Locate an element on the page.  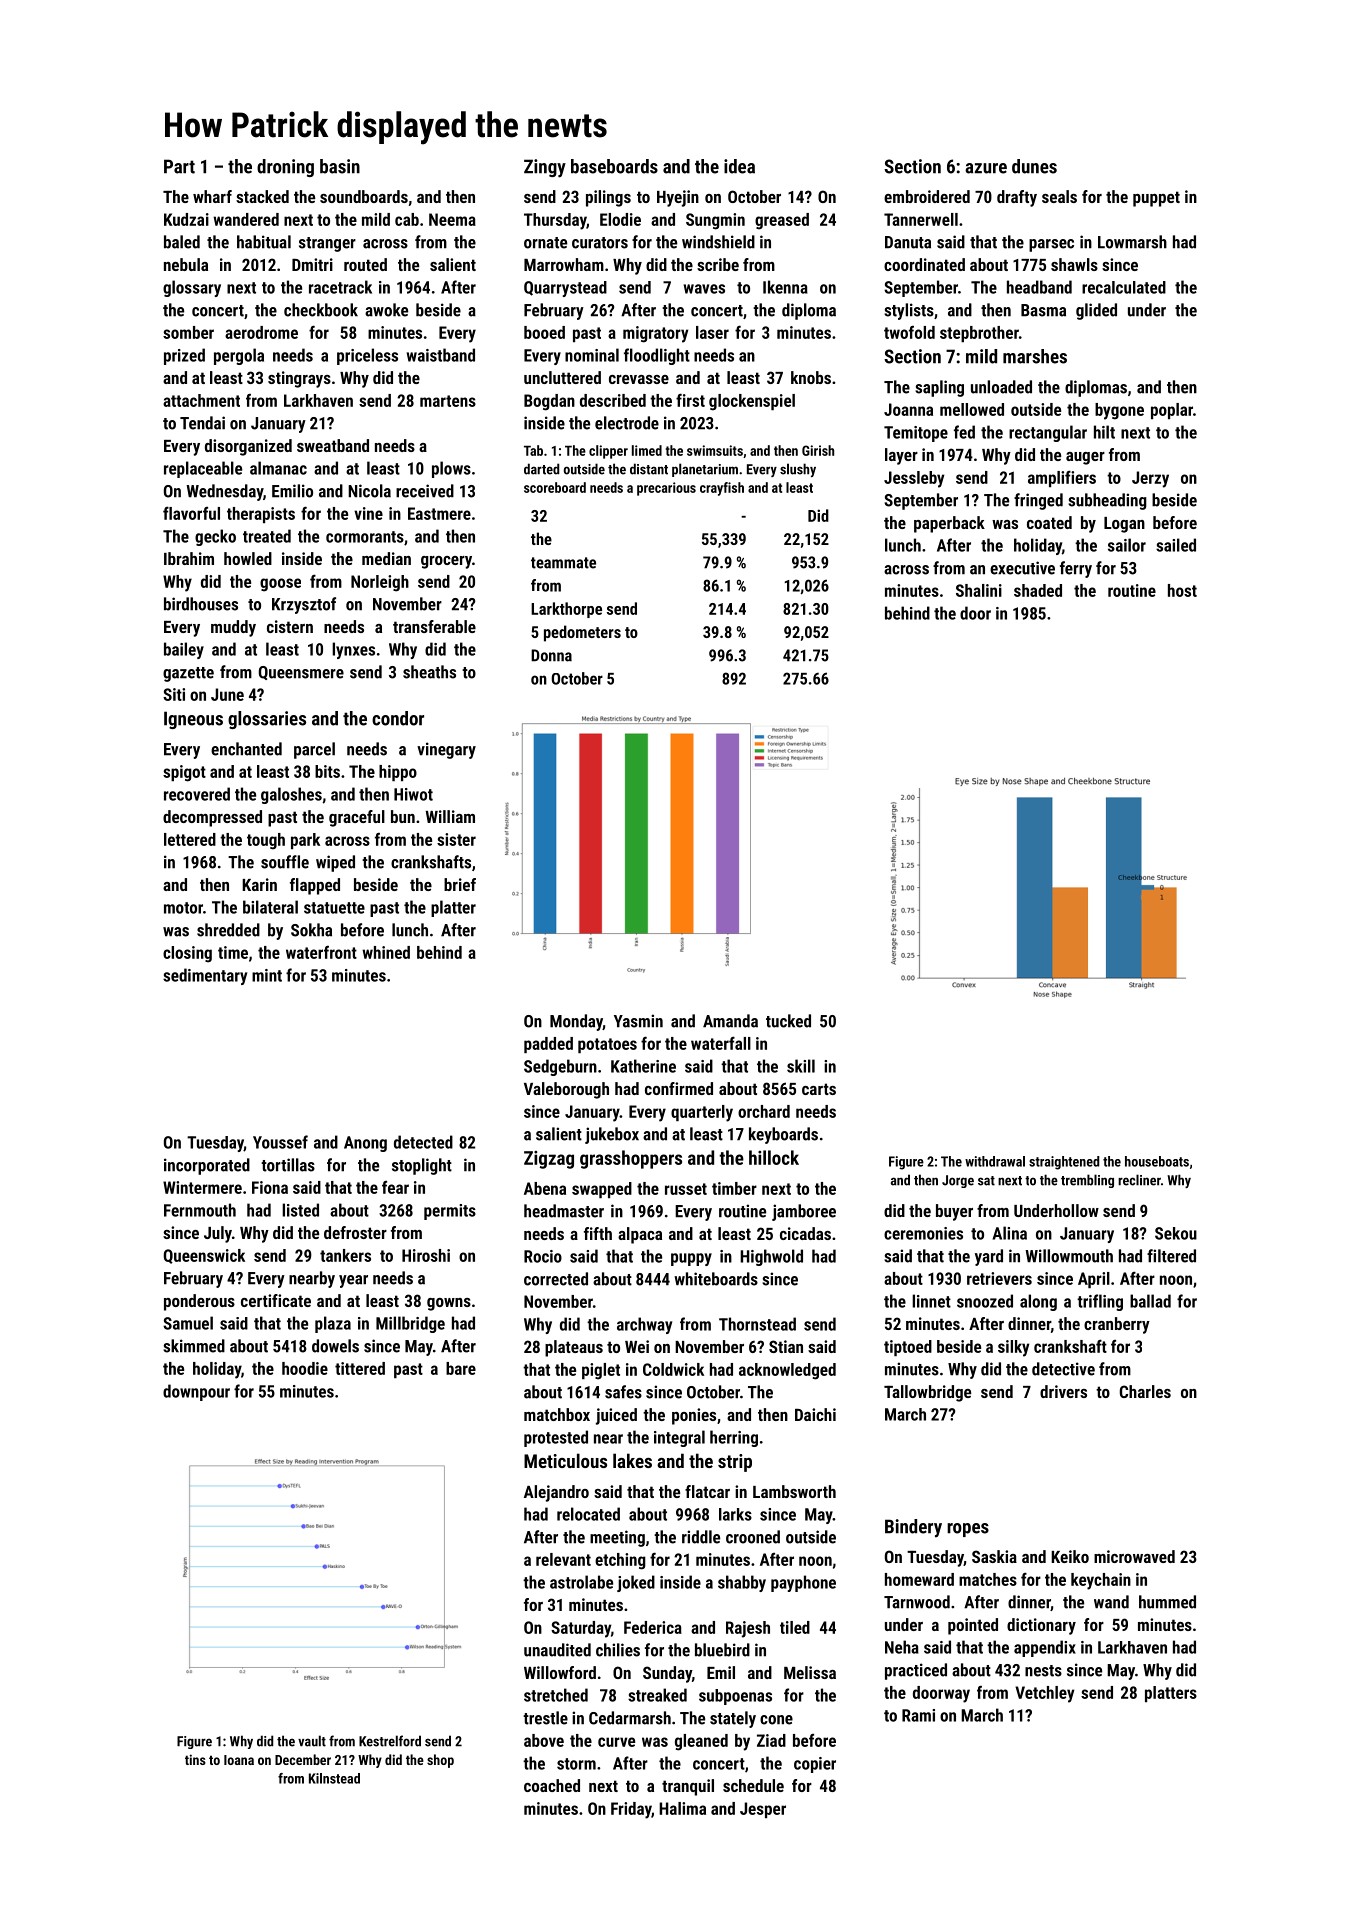
shabby is located at coordinates (742, 1583).
